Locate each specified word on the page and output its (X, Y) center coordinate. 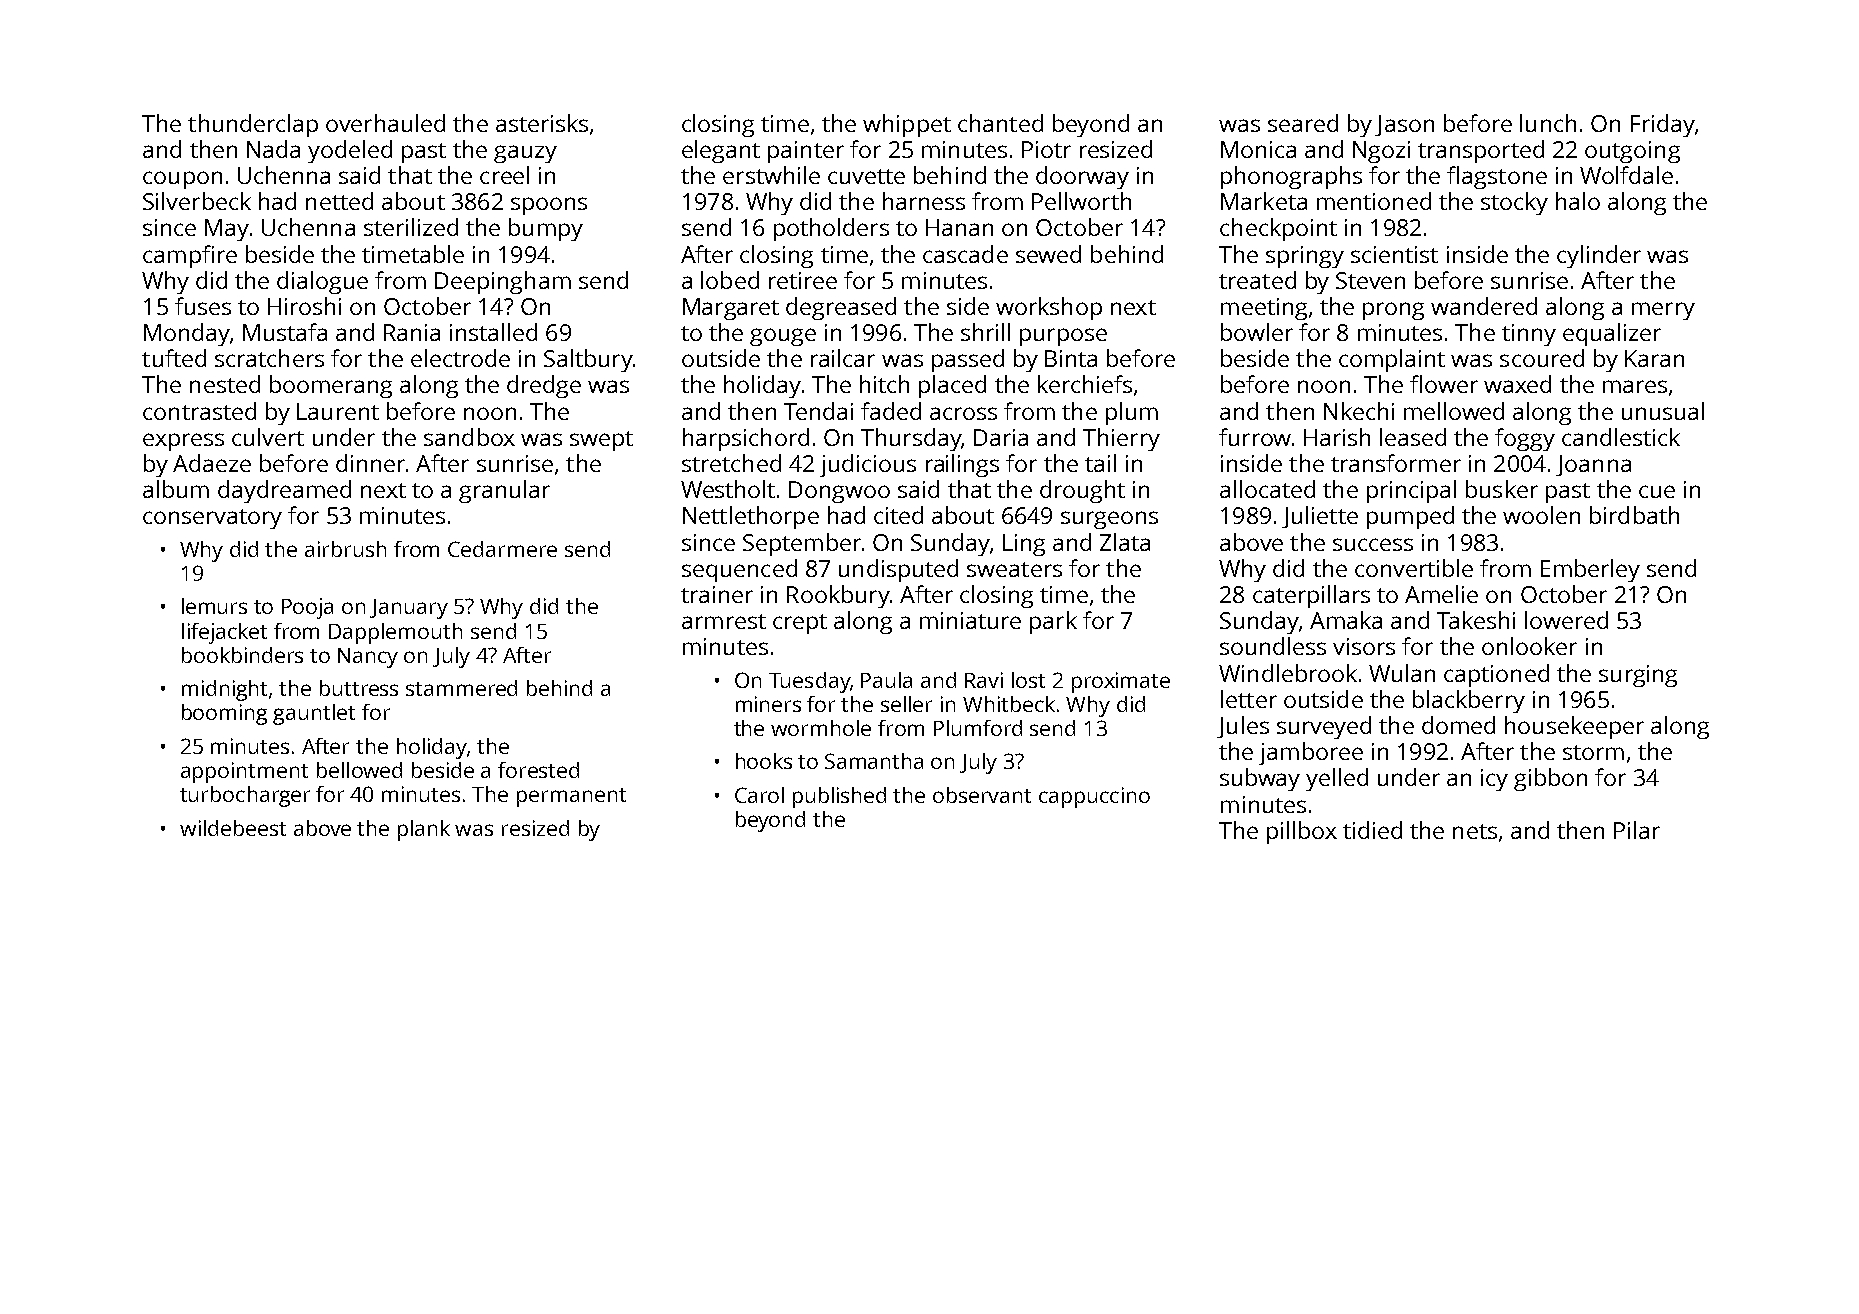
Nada (273, 149)
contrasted (199, 411)
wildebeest (233, 828)
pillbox (1302, 832)
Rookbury (838, 596)
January (409, 609)
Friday (1662, 125)
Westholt (728, 489)
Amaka (1346, 620)
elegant (721, 151)
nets (1475, 831)
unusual (1663, 411)
